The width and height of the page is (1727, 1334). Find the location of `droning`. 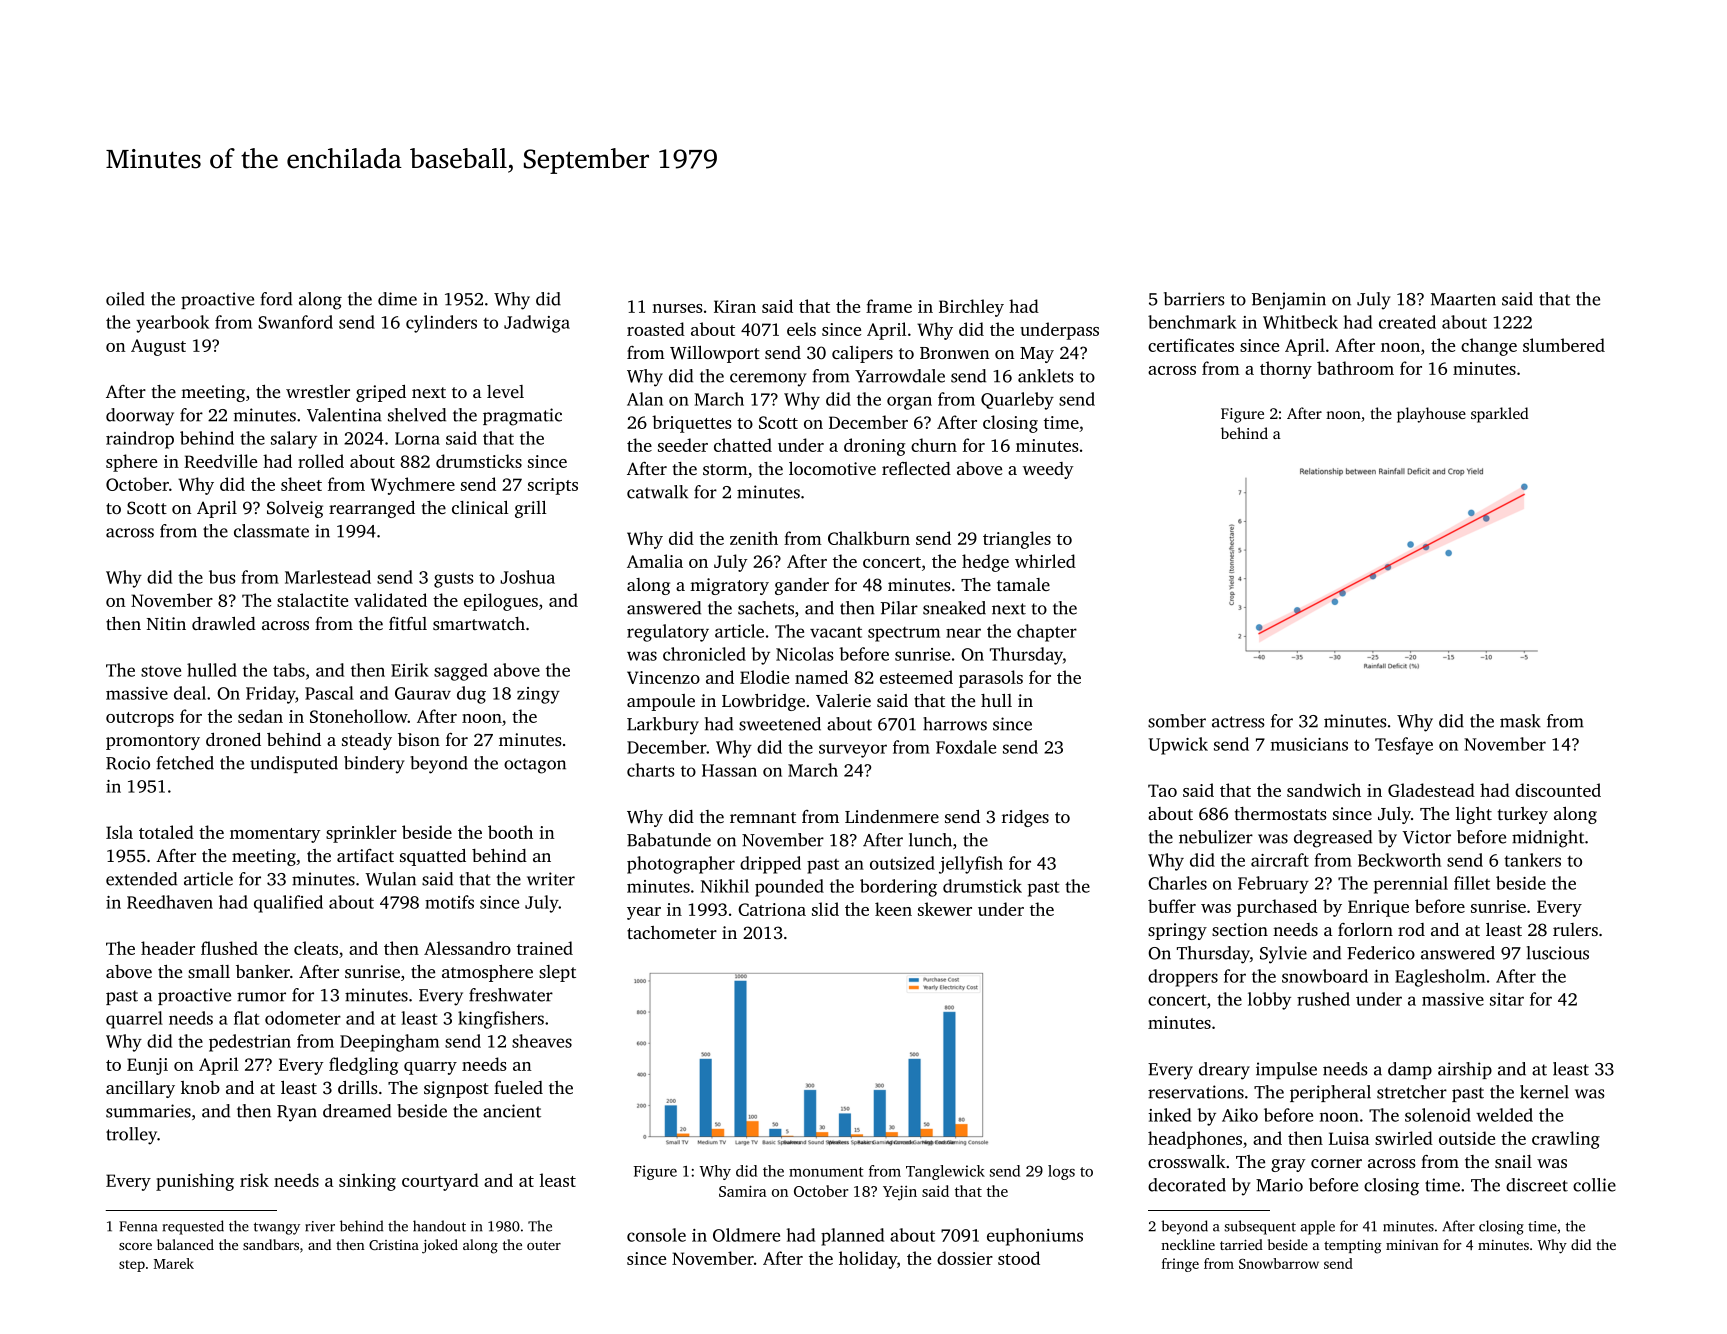

droning is located at coordinates (874, 447).
